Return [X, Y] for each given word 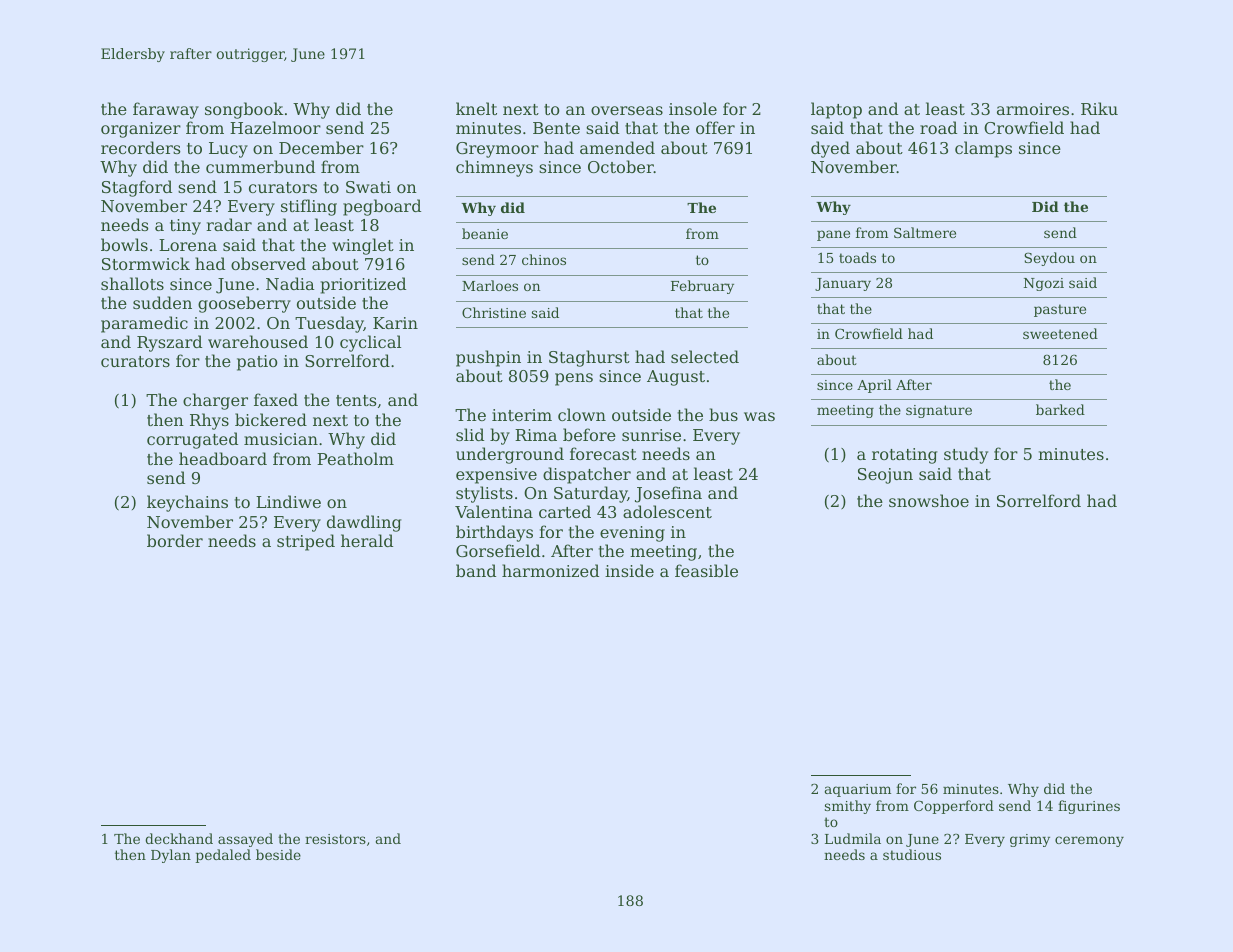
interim [522, 415]
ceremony [1089, 841]
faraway [166, 110]
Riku [1099, 108]
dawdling [364, 523]
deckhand [179, 838]
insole [693, 108]
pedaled [223, 856]
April [874, 386]
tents [356, 400]
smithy [848, 807]
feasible [706, 570]
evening [632, 534]
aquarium [858, 790]
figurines [1089, 807]
